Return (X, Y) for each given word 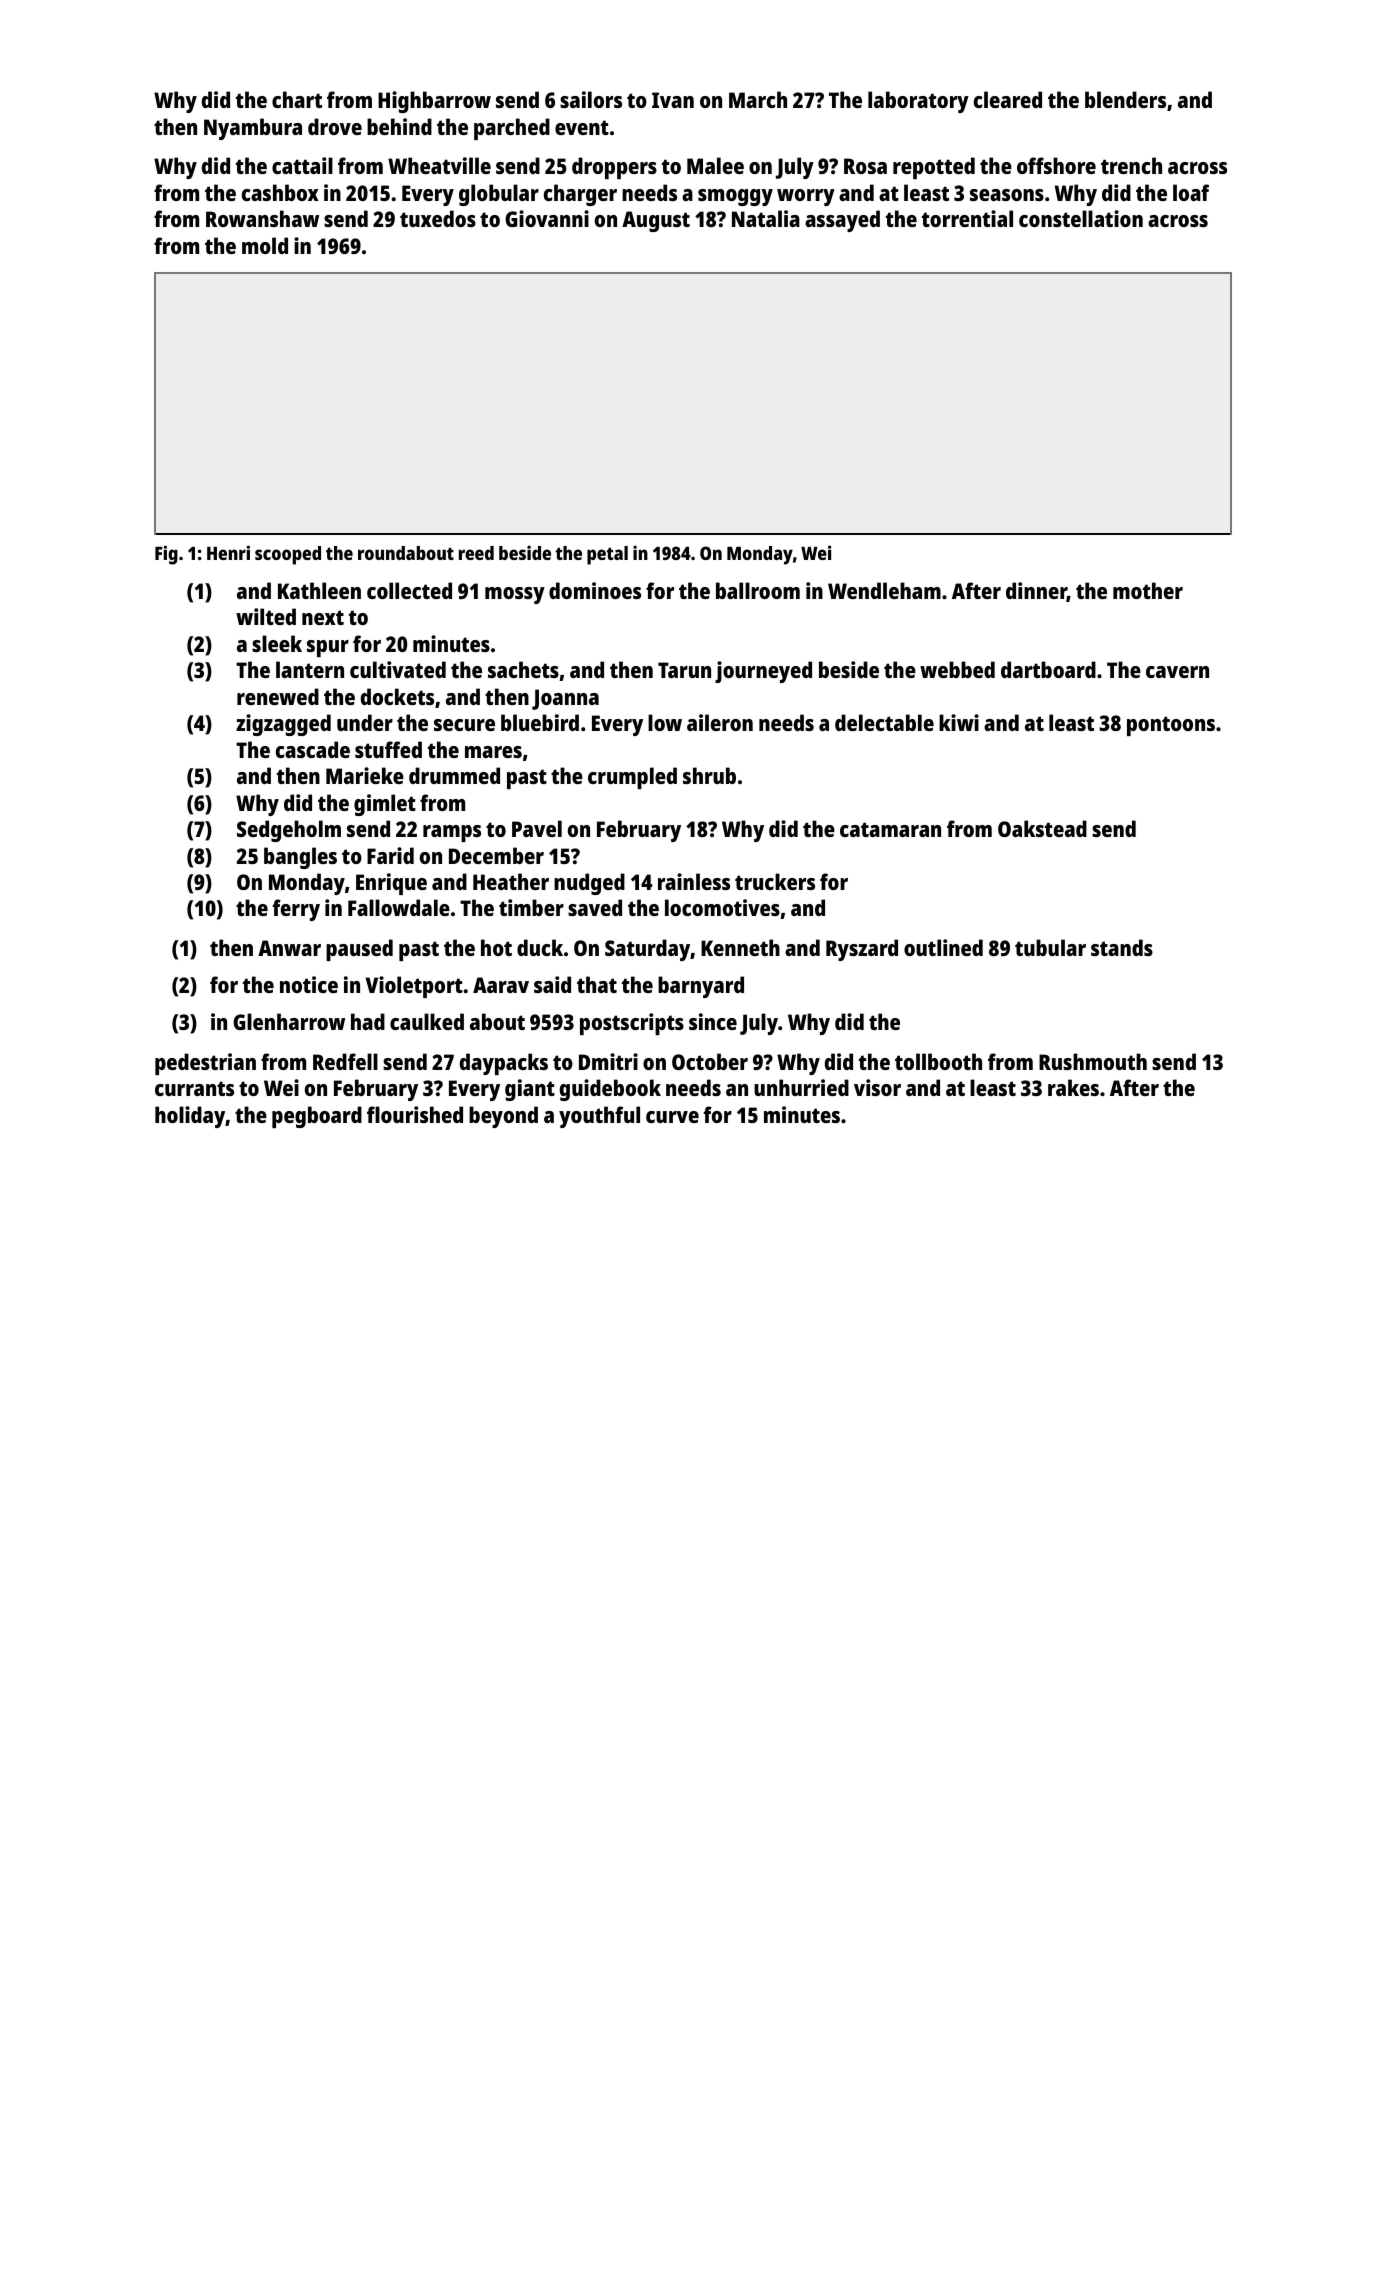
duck (540, 947)
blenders (1125, 99)
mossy (515, 595)
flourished (415, 1114)
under (365, 722)
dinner (1036, 592)
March (758, 99)
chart (297, 99)
